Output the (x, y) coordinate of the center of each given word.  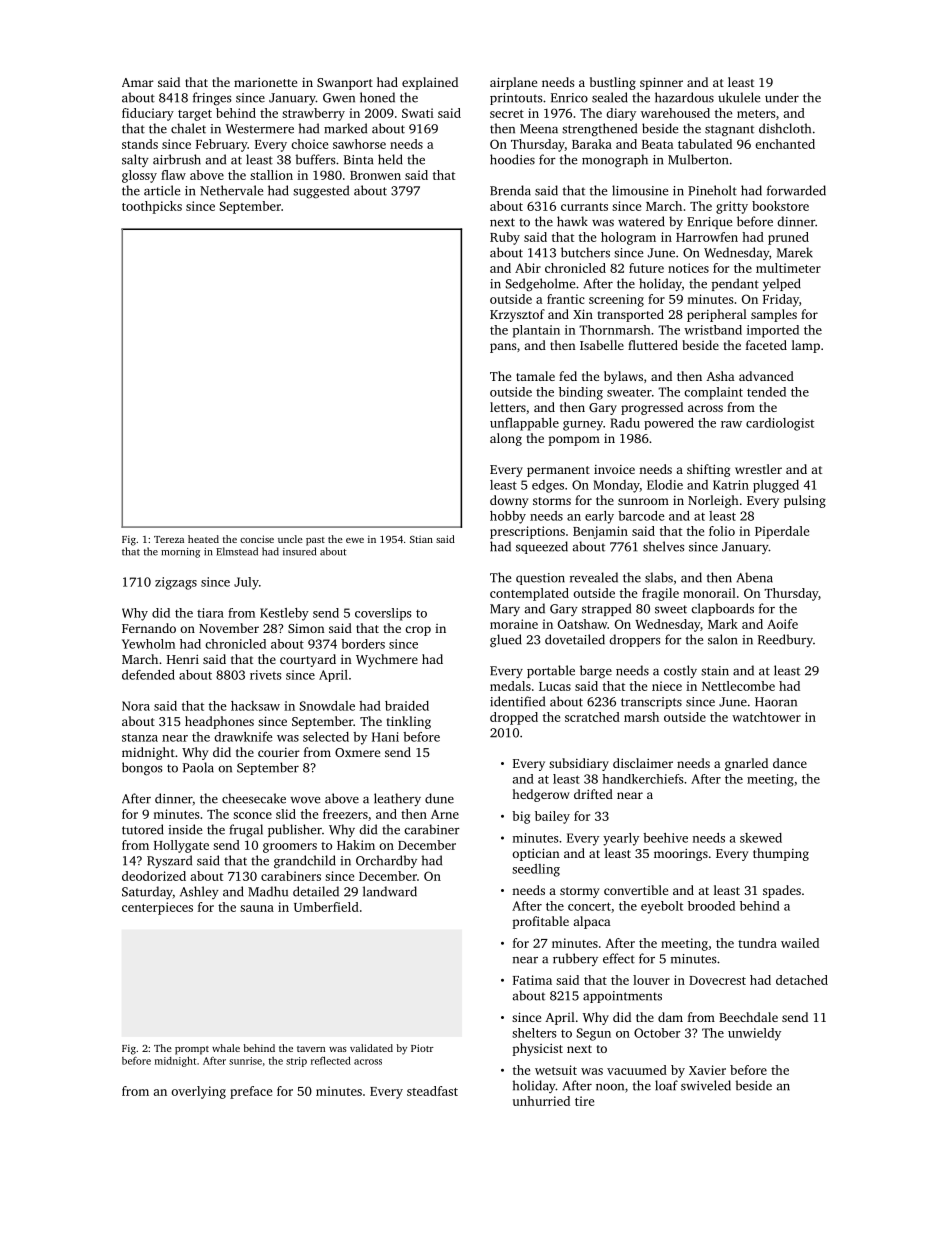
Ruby (505, 238)
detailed (316, 891)
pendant (735, 284)
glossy (139, 176)
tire (584, 1101)
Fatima (532, 980)
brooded (711, 906)
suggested (321, 191)
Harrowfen (707, 237)
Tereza (169, 539)
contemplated (529, 594)
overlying (198, 1092)
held (390, 159)
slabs (659, 577)
